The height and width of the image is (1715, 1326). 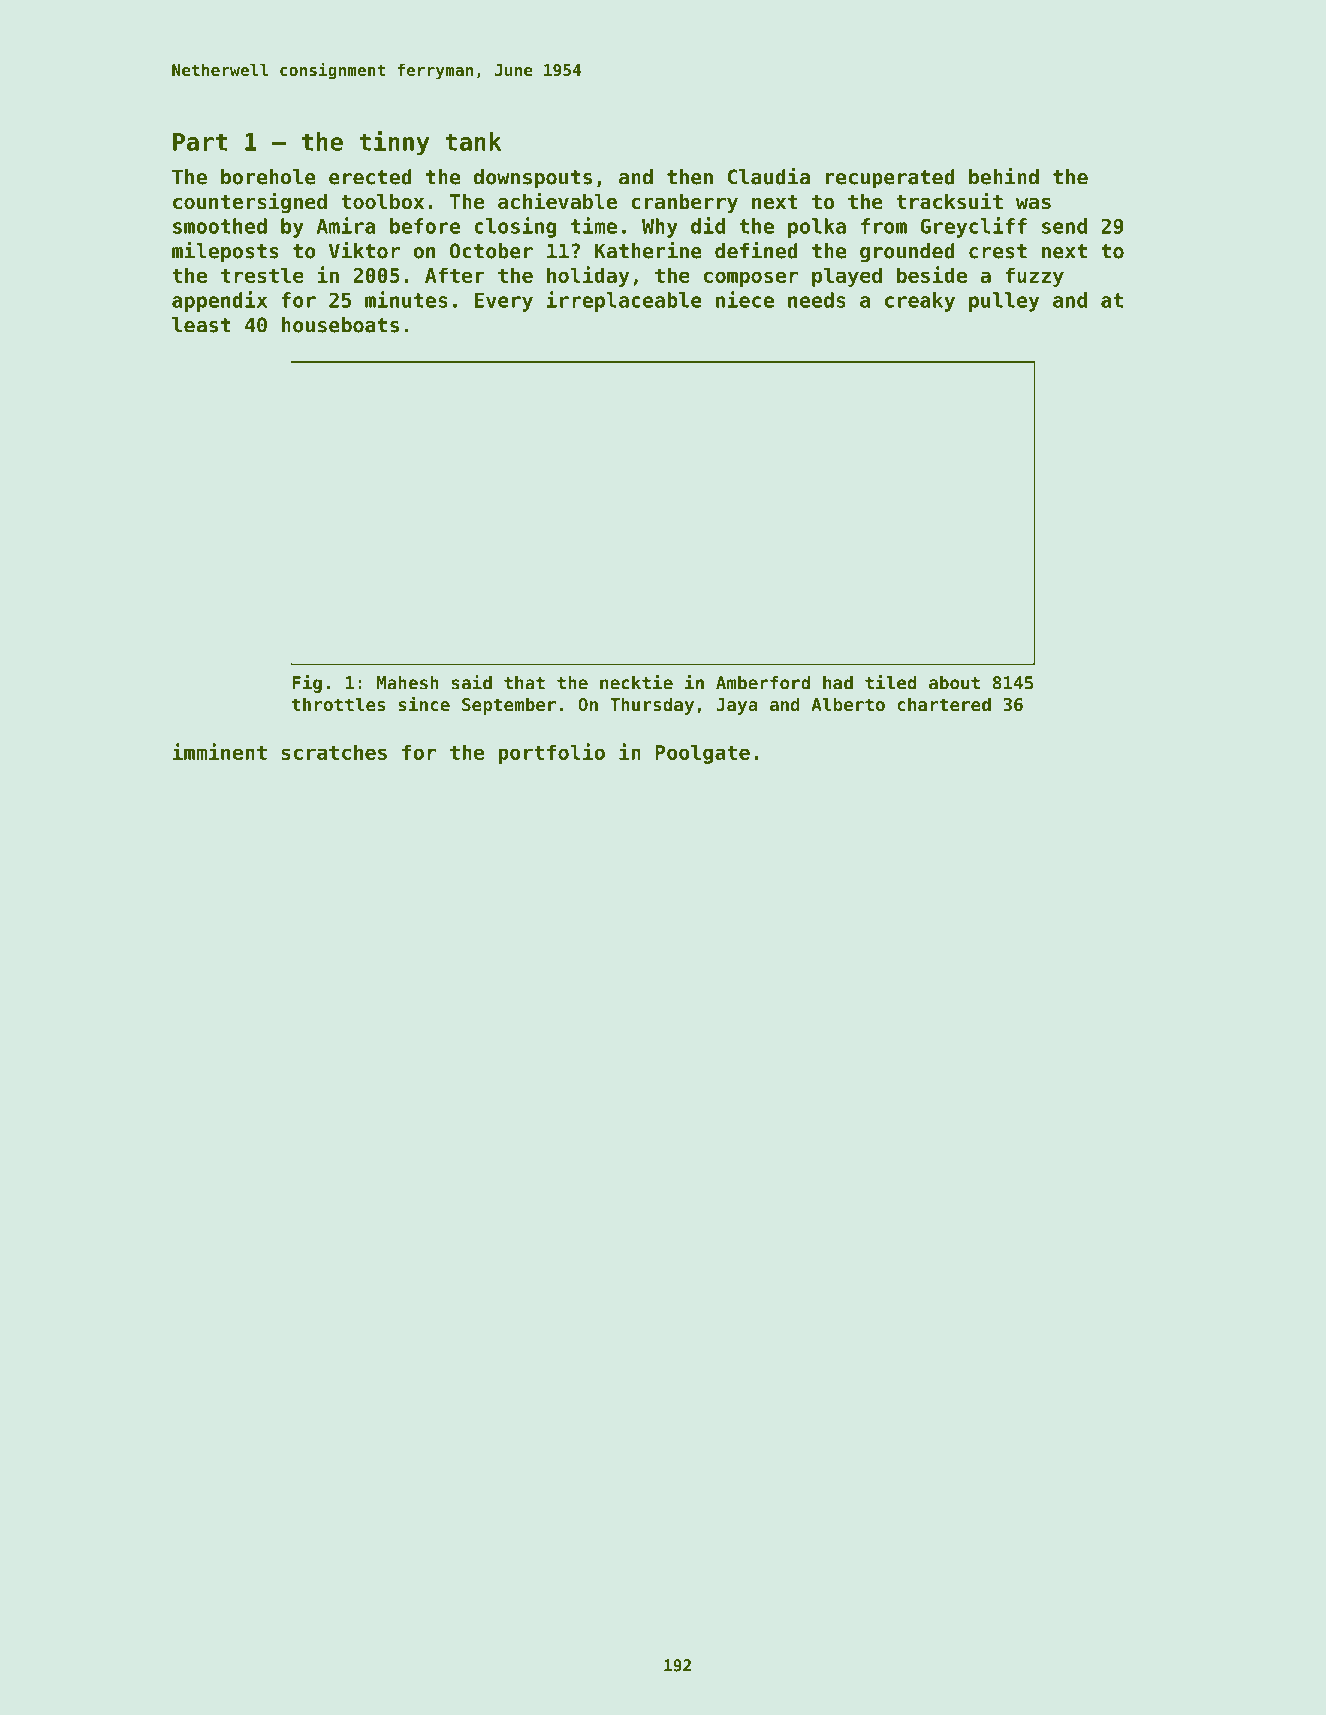 What do you see at coordinates (340, 325) in the image?
I see `houseboats` at bounding box center [340, 325].
